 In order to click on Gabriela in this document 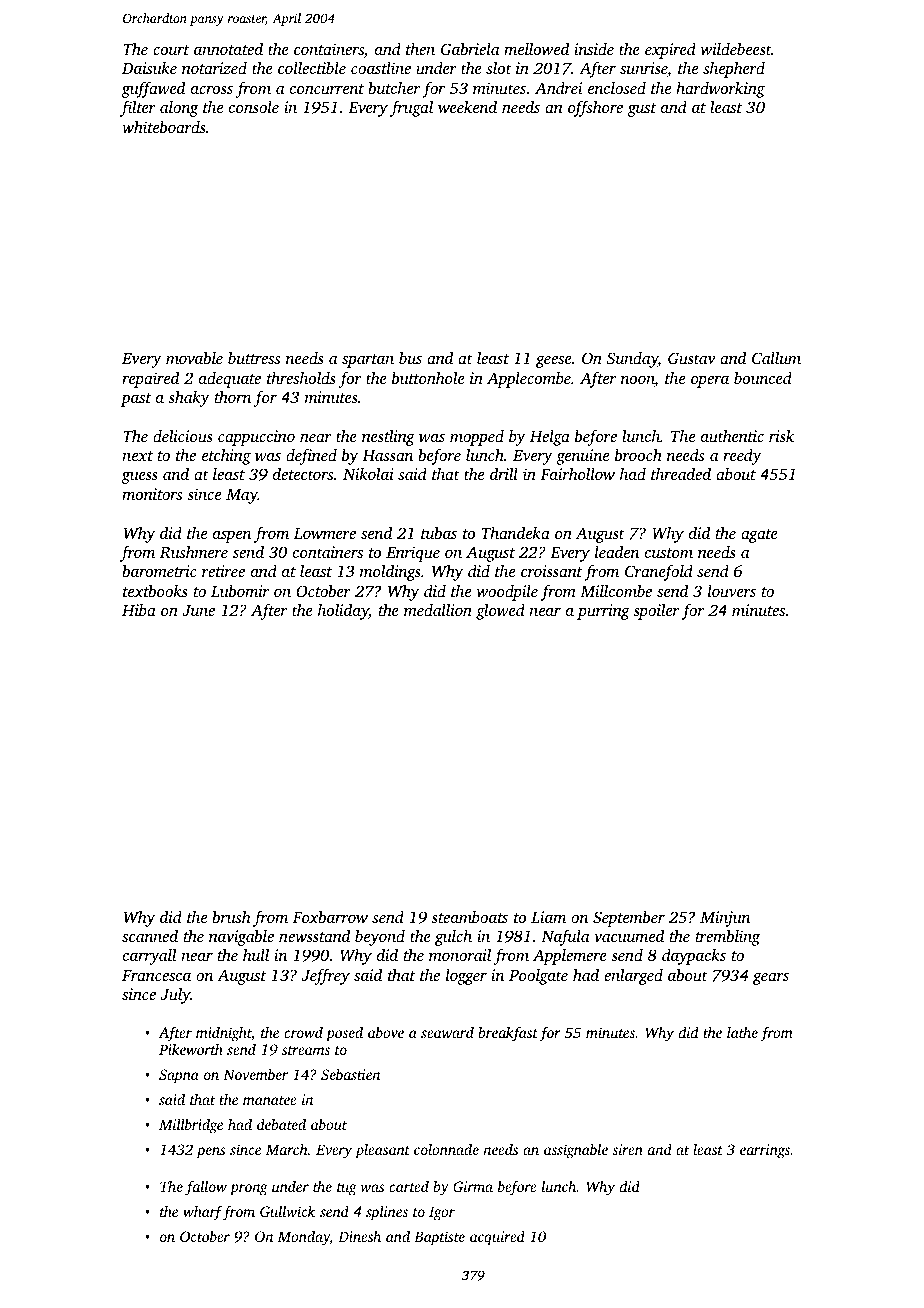, I will do `click(470, 49)`.
